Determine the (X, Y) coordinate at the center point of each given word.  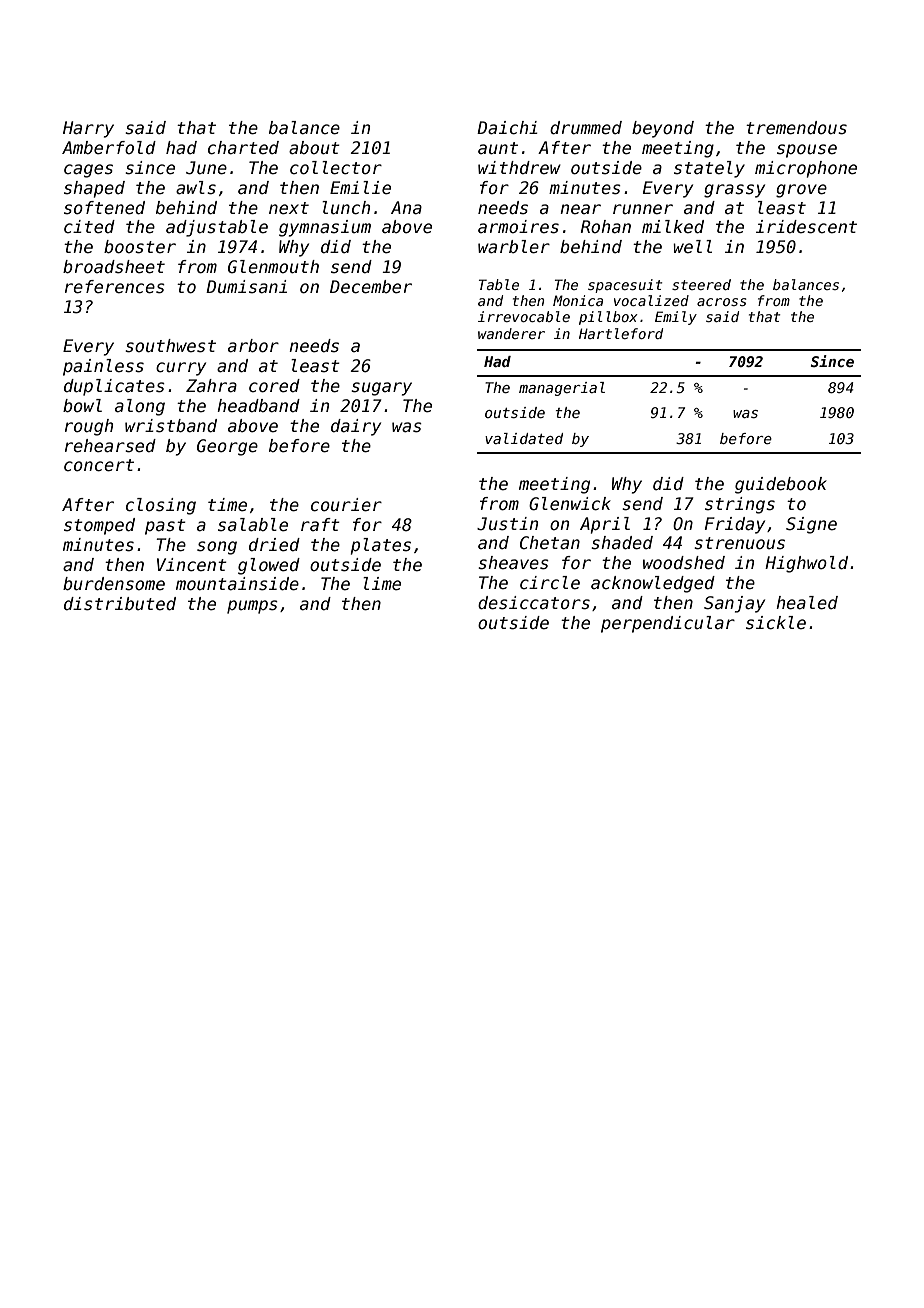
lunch (346, 208)
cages (88, 171)
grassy (734, 191)
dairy (356, 427)
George (227, 447)
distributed (120, 604)
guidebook (781, 485)
